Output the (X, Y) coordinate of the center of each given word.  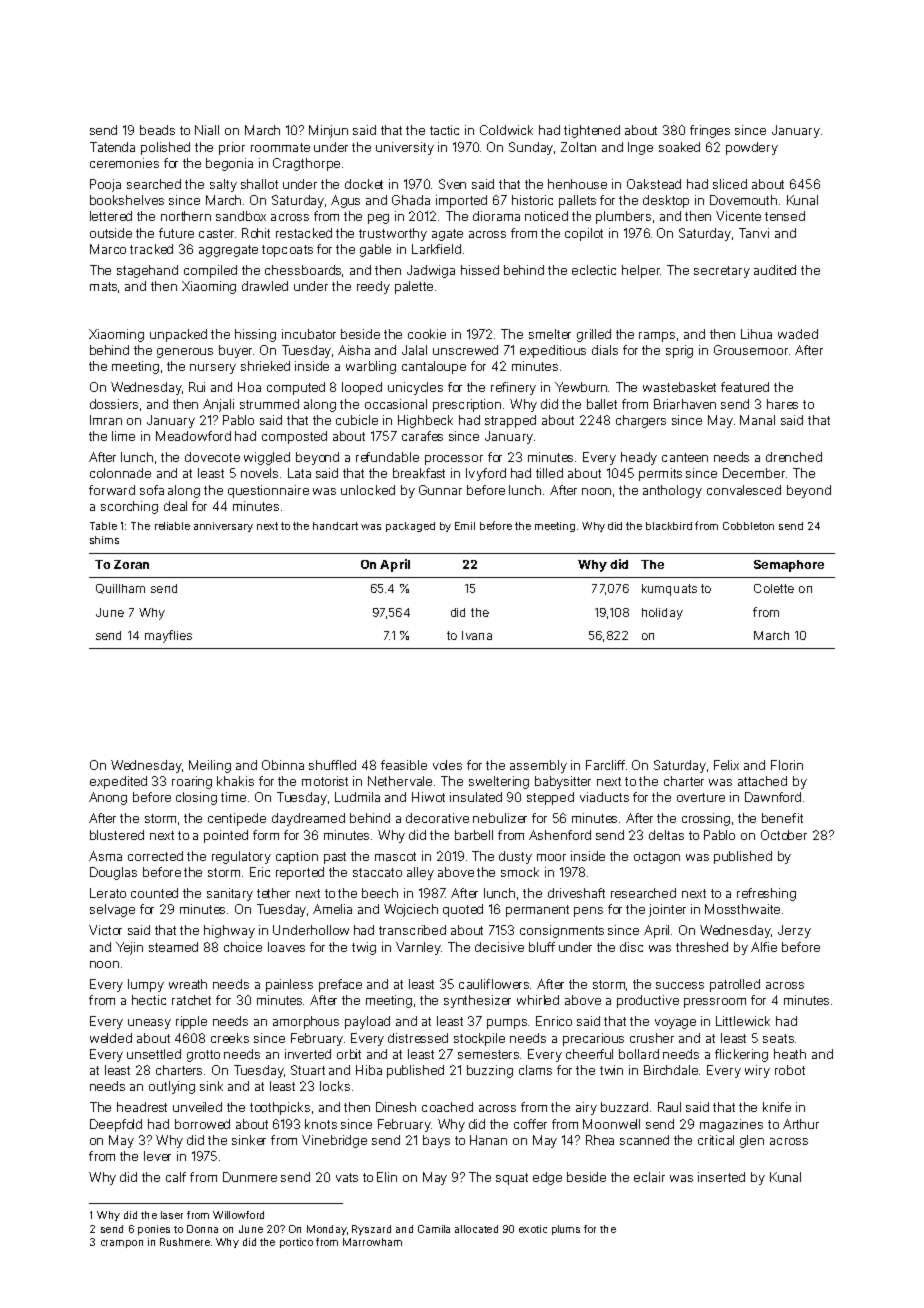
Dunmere (250, 1177)
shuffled (332, 765)
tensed (785, 216)
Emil (465, 526)
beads (157, 130)
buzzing (490, 1071)
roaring (192, 782)
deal (175, 506)
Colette (774, 588)
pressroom (715, 1003)
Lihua (756, 334)
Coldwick (506, 130)
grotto (203, 1056)
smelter (550, 334)
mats (103, 286)
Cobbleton (748, 526)
